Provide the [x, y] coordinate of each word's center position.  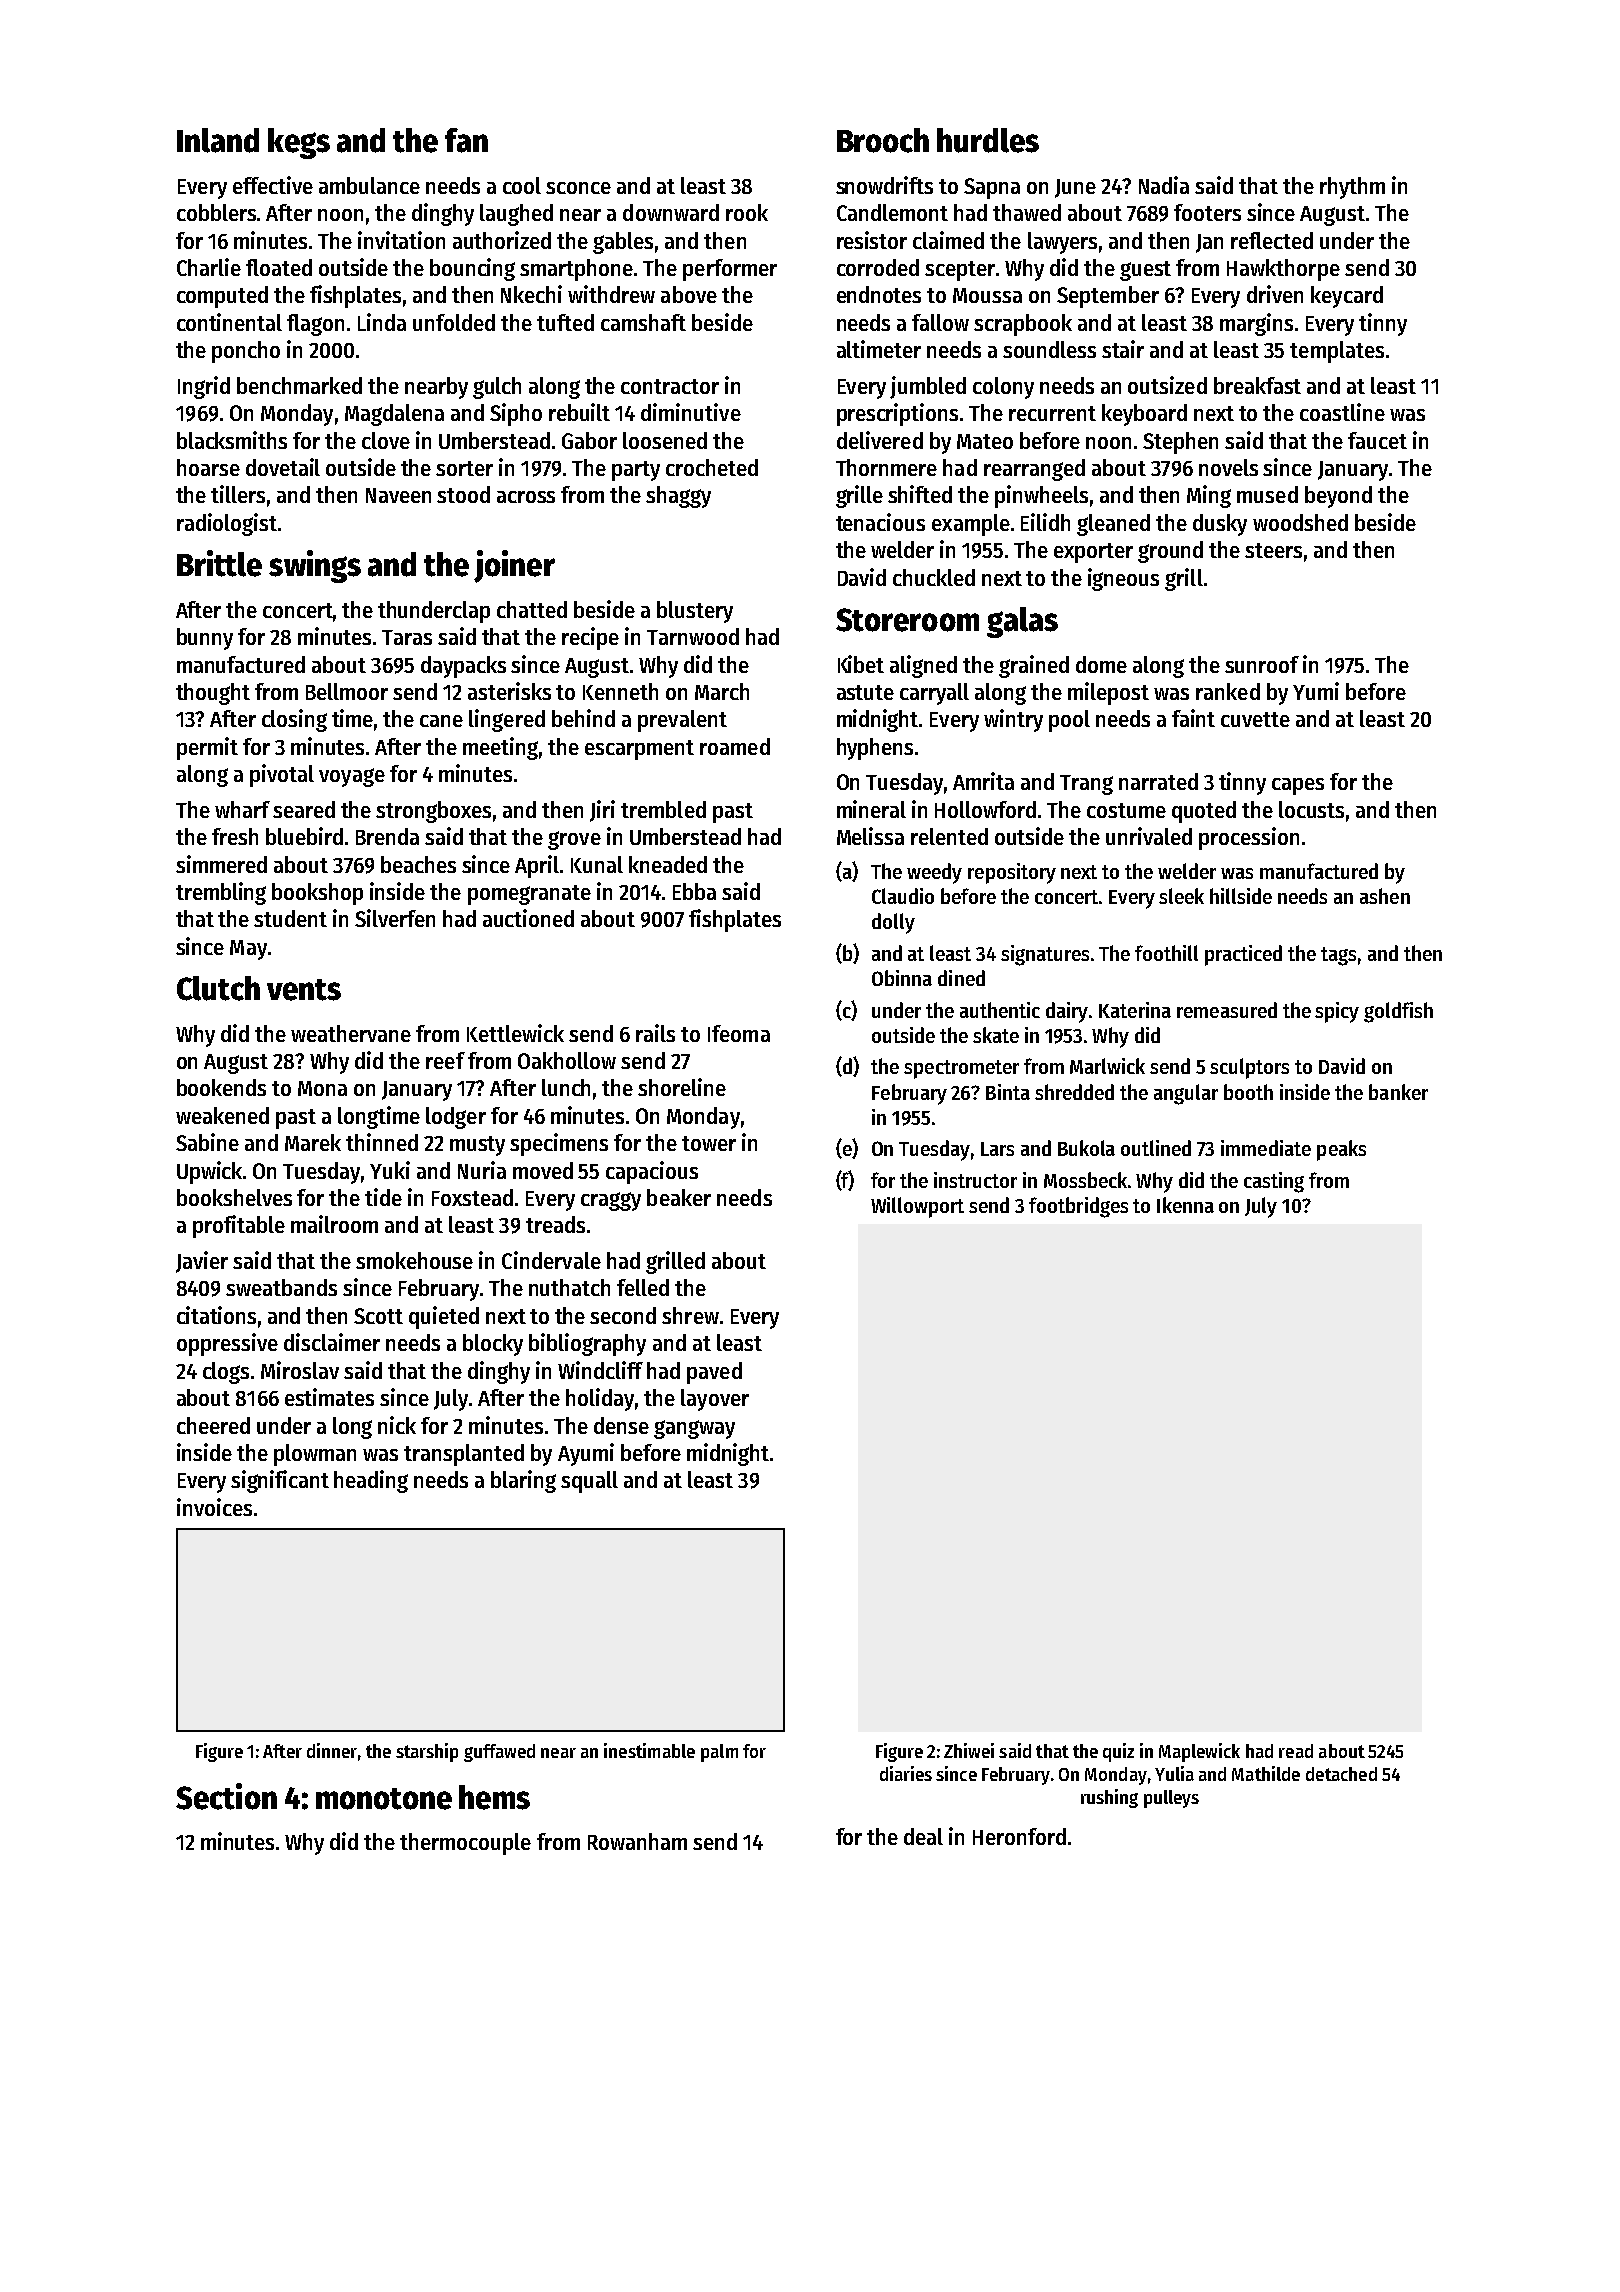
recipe [590, 638]
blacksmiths [232, 440]
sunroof [1262, 664]
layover [715, 1400]
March [722, 691]
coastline [1342, 412]
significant [280, 1481]
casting [1274, 1182]
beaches [418, 864]
